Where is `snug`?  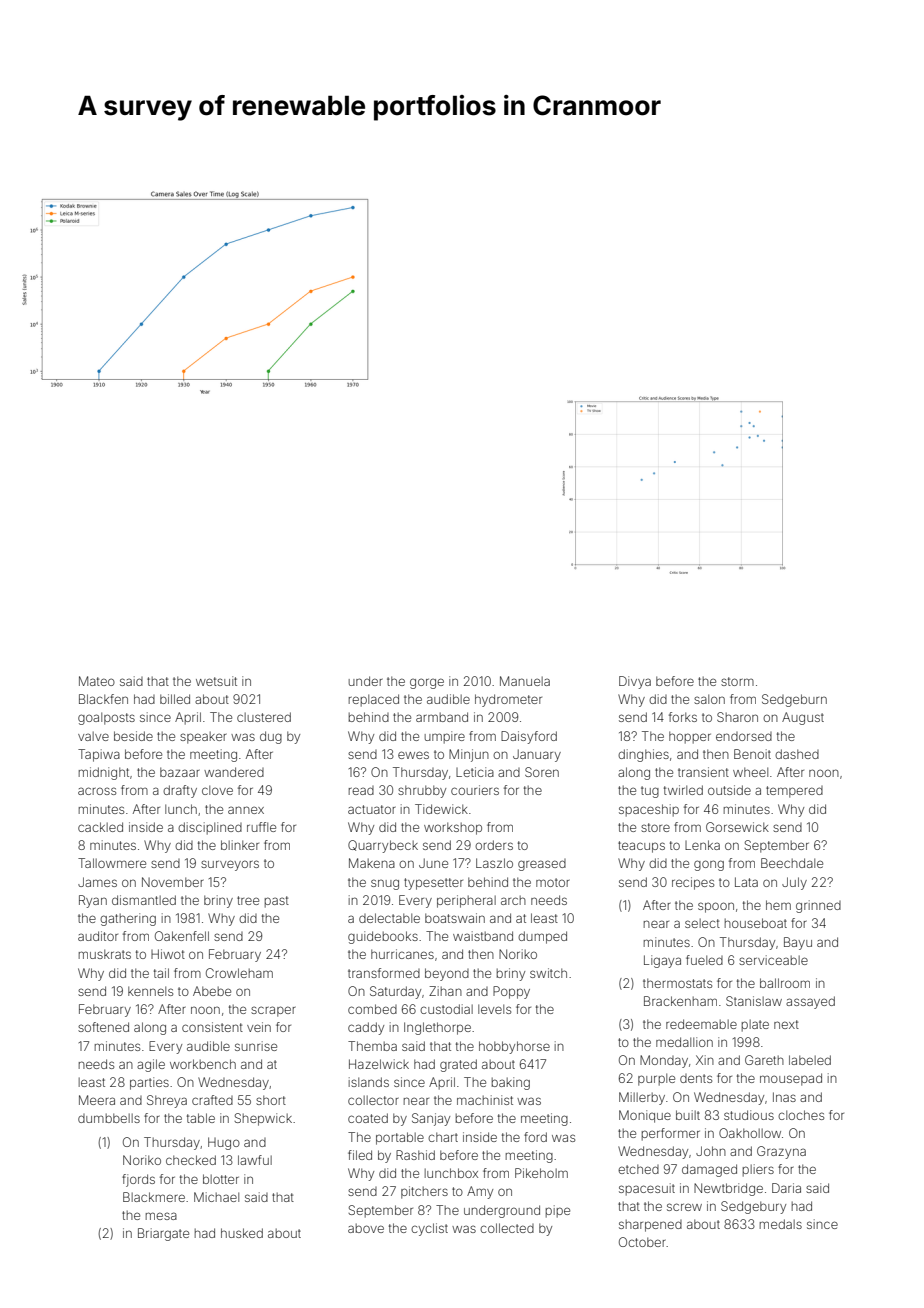 snug is located at coordinates (385, 884).
